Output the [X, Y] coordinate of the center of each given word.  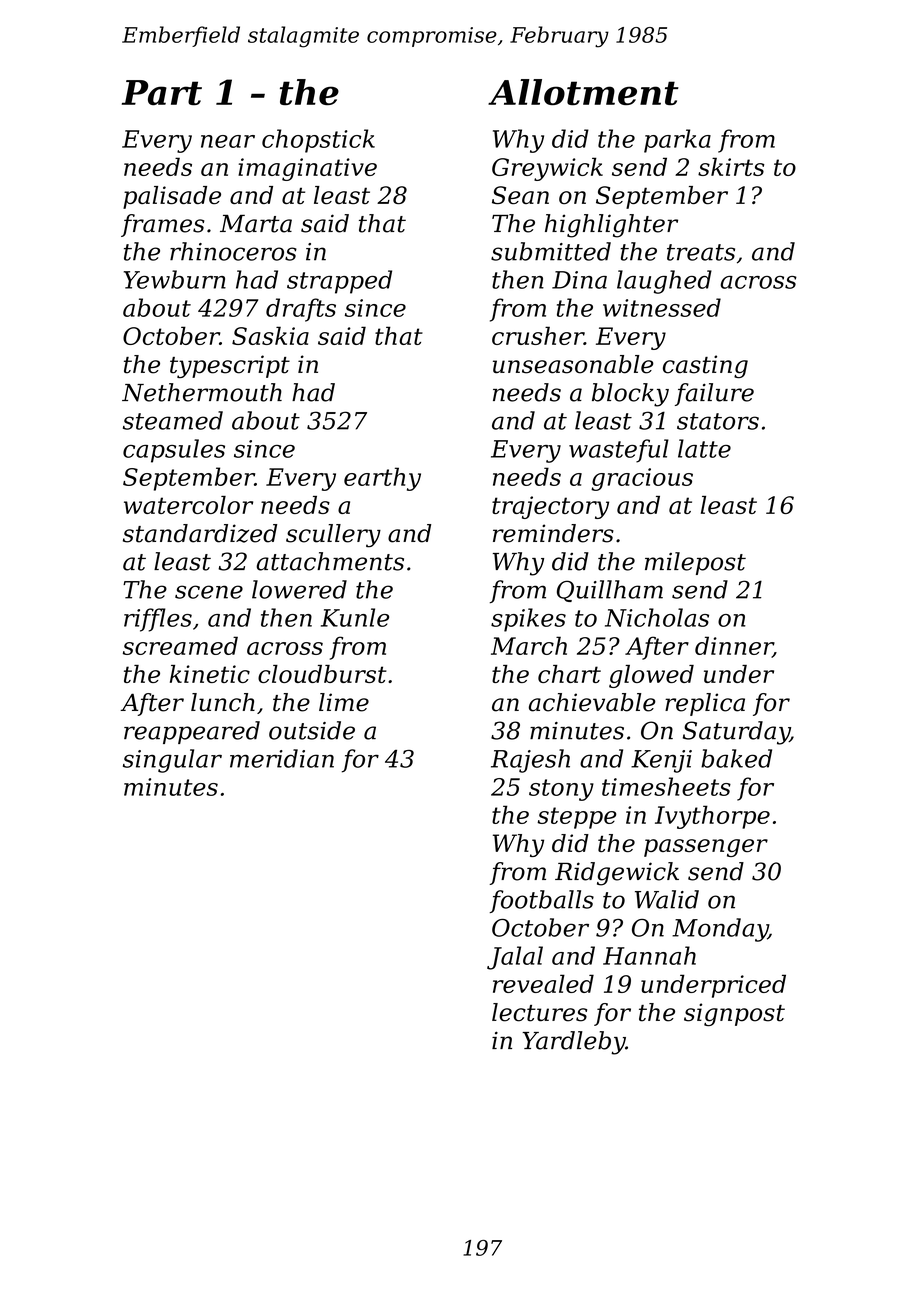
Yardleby [574, 1043]
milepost [695, 563]
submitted [551, 251]
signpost [734, 1014]
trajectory [550, 507]
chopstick [318, 141]
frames [162, 225]
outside [312, 730]
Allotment [583, 92]
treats [701, 252]
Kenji [661, 761]
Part [162, 92]
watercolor [188, 505]
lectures [539, 1012]
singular [172, 761]
